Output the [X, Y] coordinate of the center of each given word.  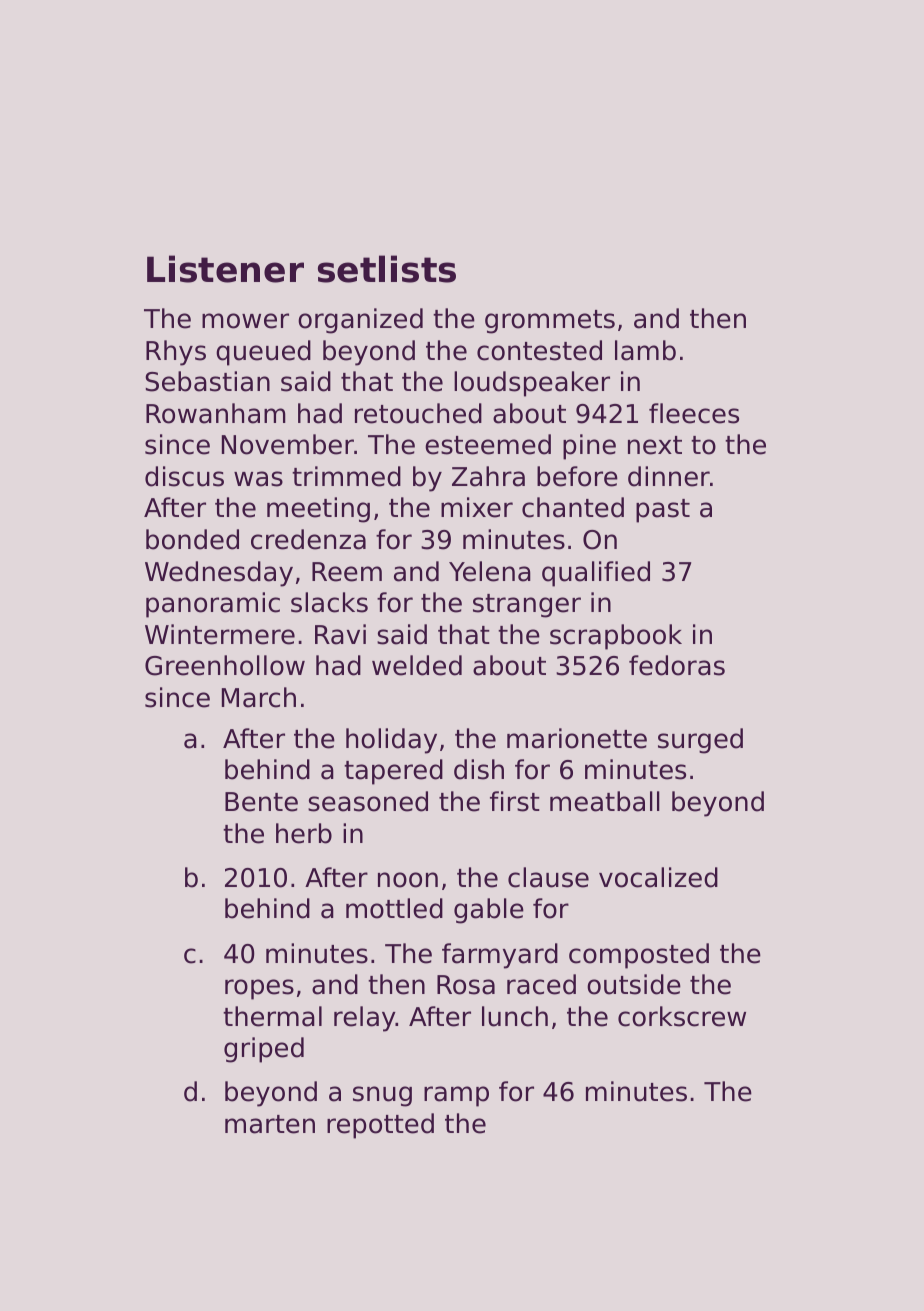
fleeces [694, 413]
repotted [380, 1126]
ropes [259, 989]
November [288, 444]
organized [360, 321]
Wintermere [220, 634]
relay [365, 1019]
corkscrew [682, 1016]
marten [270, 1124]
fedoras [677, 665]
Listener [225, 269]
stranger [527, 606]
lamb [645, 350]
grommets [550, 322]
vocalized [658, 877]
